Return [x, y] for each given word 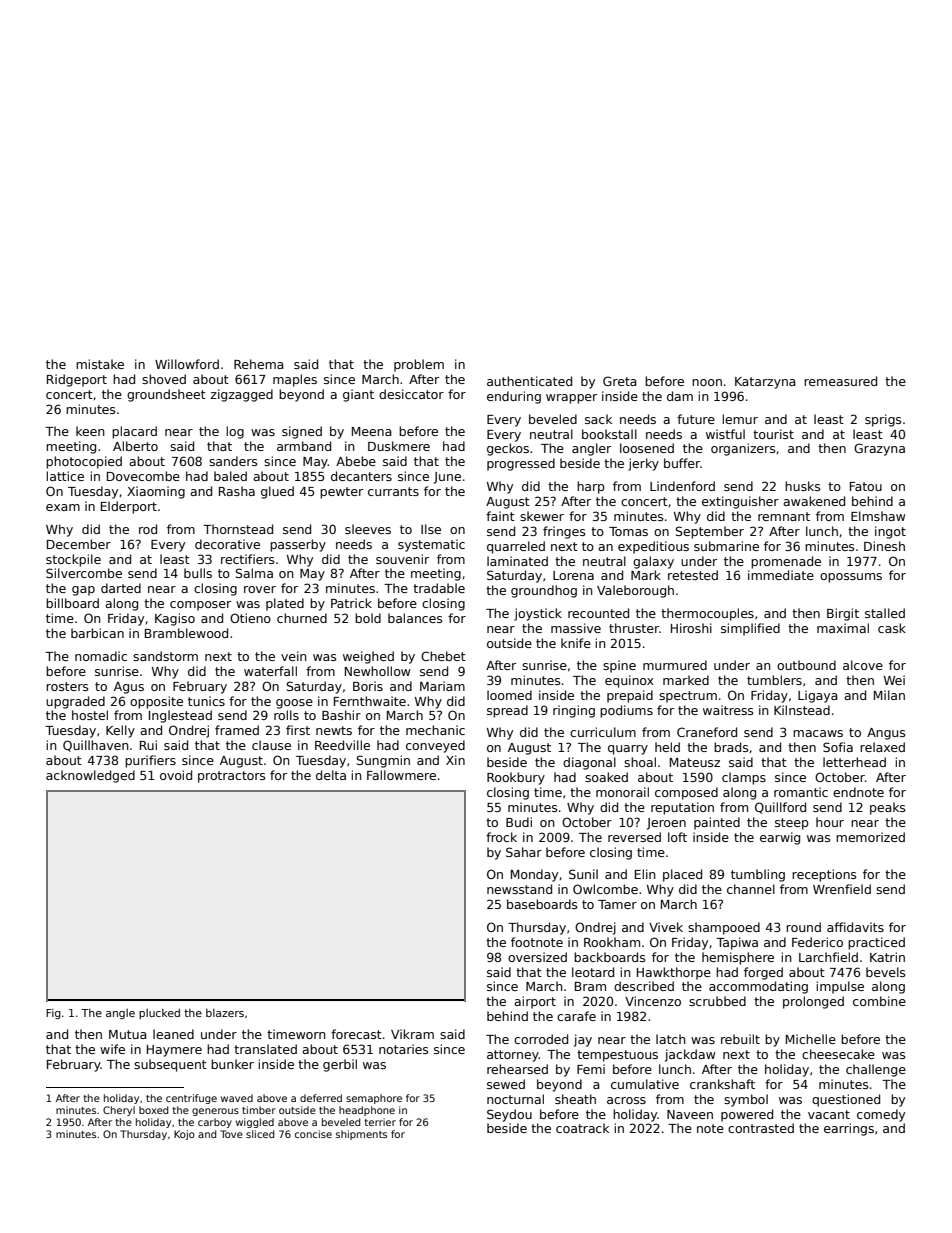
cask [892, 628]
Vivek [666, 927]
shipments [361, 1135]
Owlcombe [605, 889]
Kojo [184, 1135]
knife [576, 643]
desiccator [411, 394]
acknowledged [90, 776]
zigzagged [242, 395]
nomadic [101, 656]
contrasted [761, 1128]
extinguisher [740, 502]
